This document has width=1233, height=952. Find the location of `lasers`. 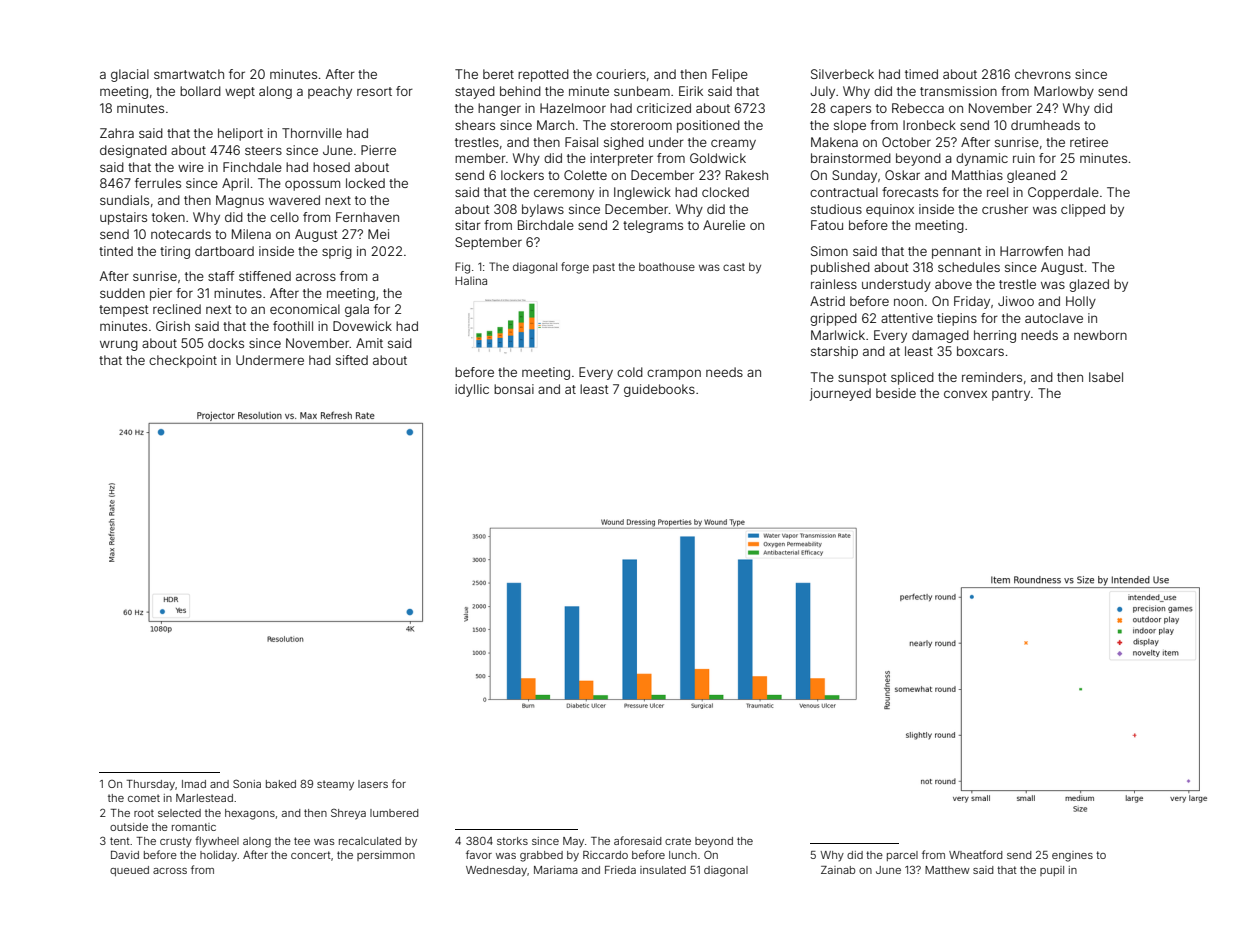

lasers is located at coordinates (373, 784).
